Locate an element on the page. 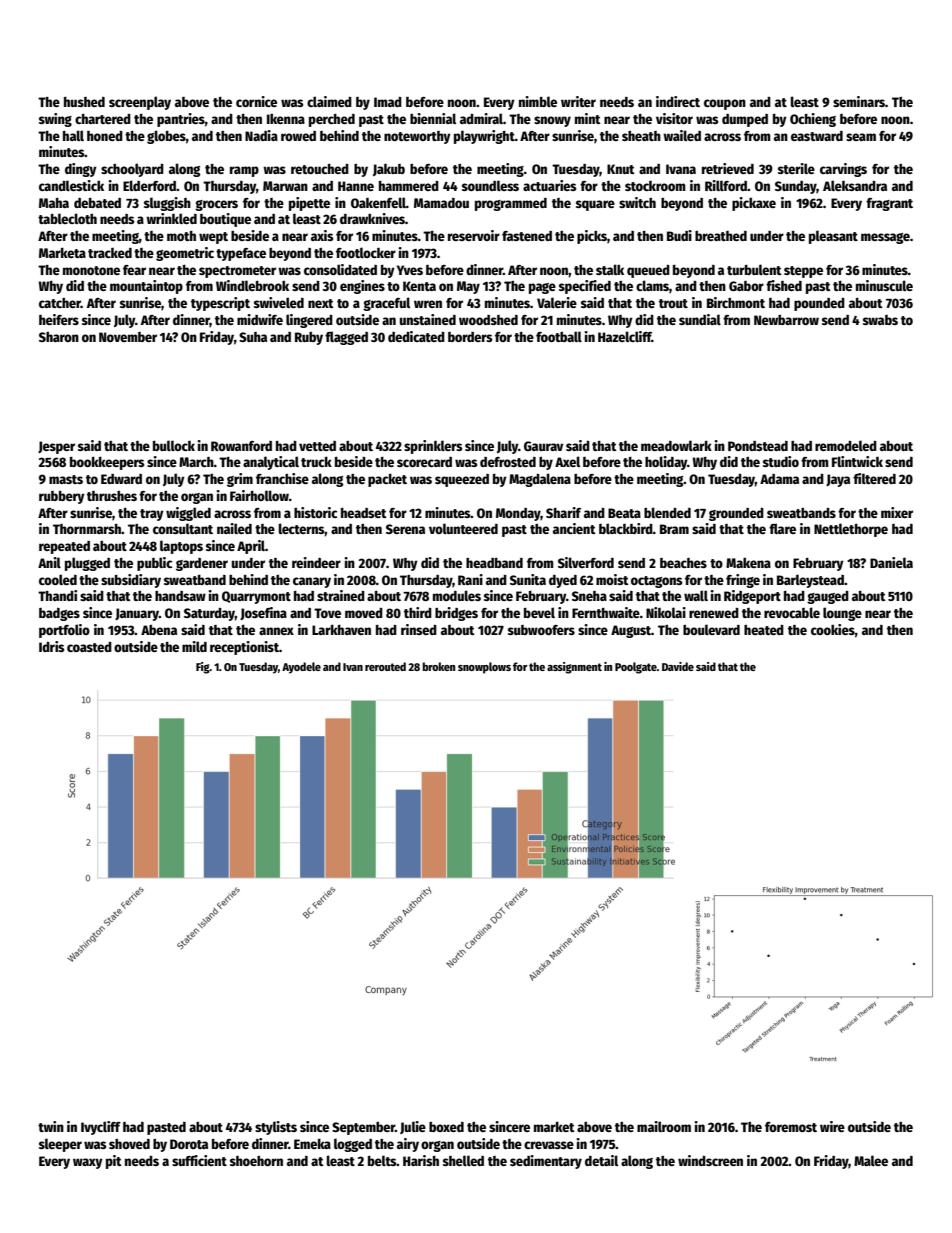 The width and height of the page is (952, 1233). Makena is located at coordinates (748, 563).
